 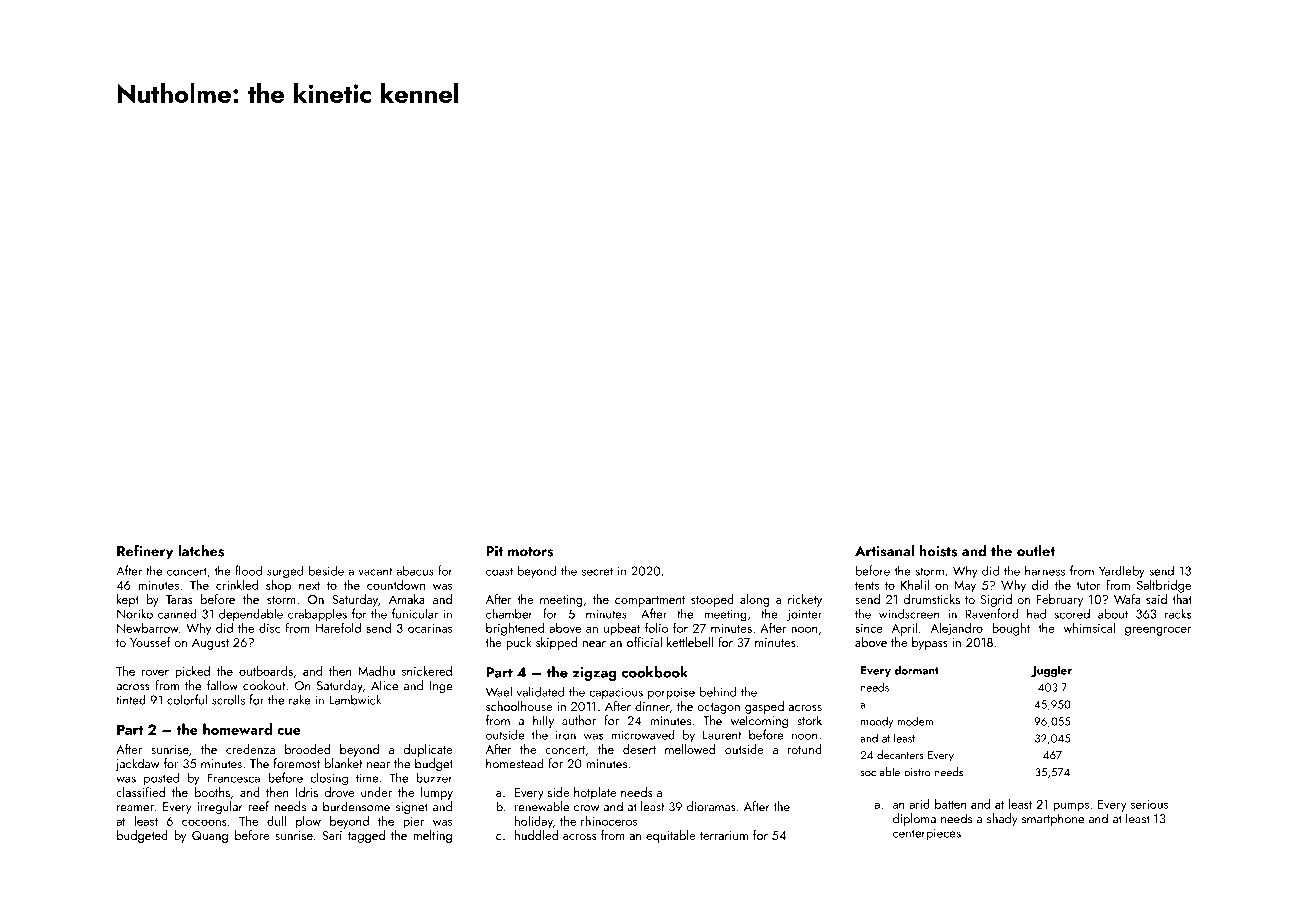 What do you see at coordinates (809, 720) in the screenshot?
I see `stork` at bounding box center [809, 720].
